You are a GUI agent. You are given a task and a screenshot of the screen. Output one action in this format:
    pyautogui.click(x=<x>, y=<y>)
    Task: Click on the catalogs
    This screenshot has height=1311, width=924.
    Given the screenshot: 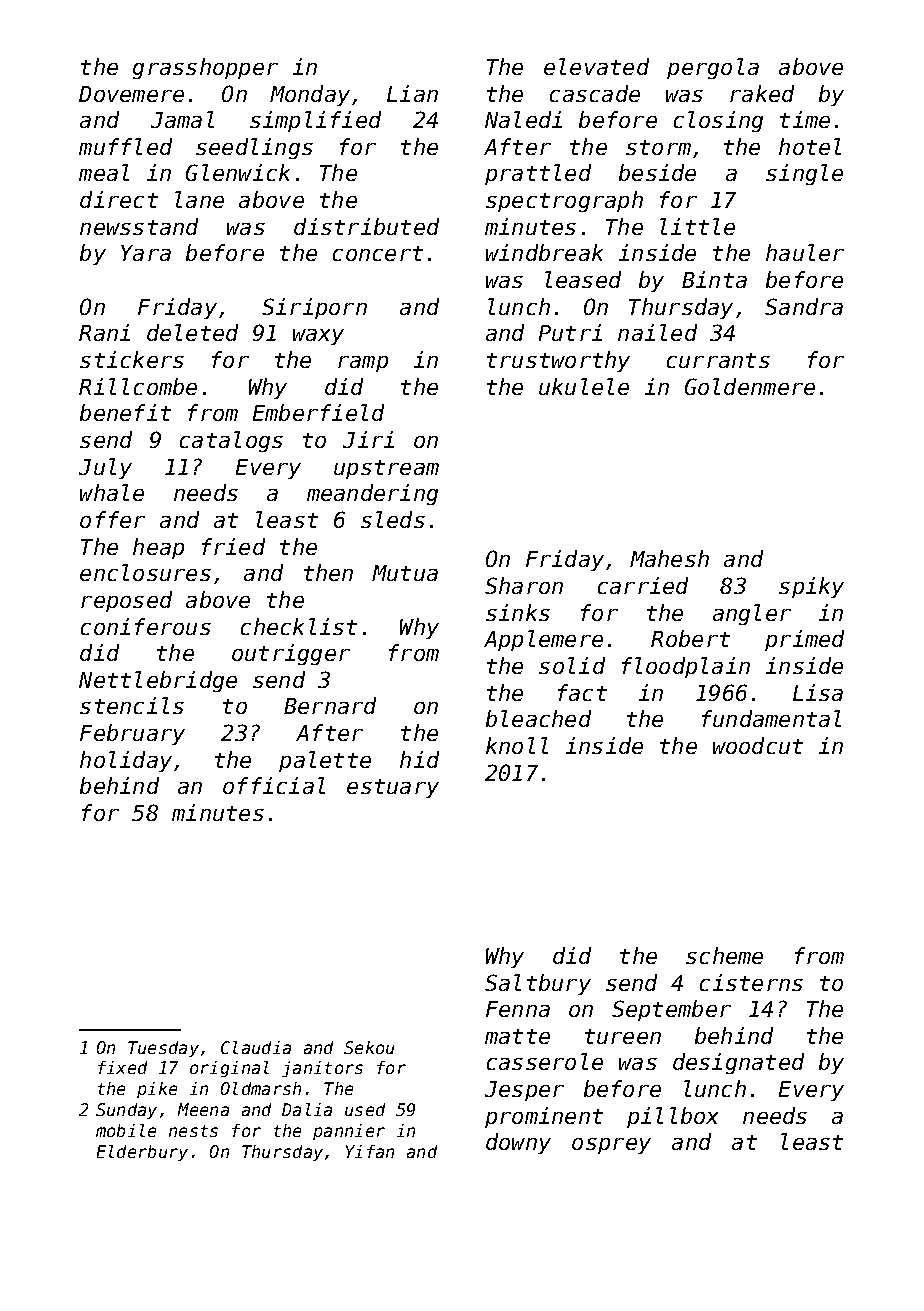 What is the action you would take?
    pyautogui.click(x=231, y=441)
